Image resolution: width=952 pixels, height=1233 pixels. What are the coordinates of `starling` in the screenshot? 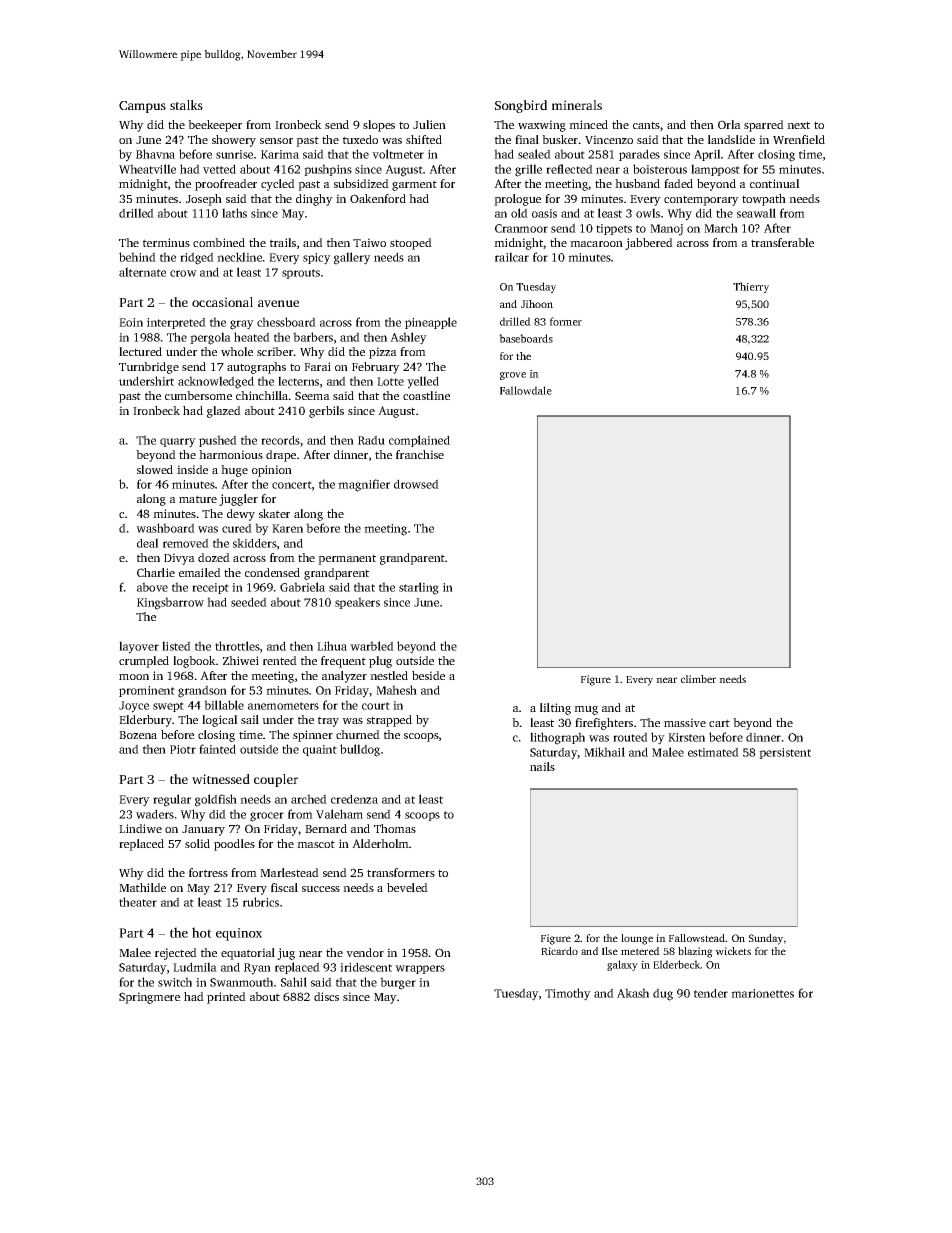 It's located at (419, 588).
